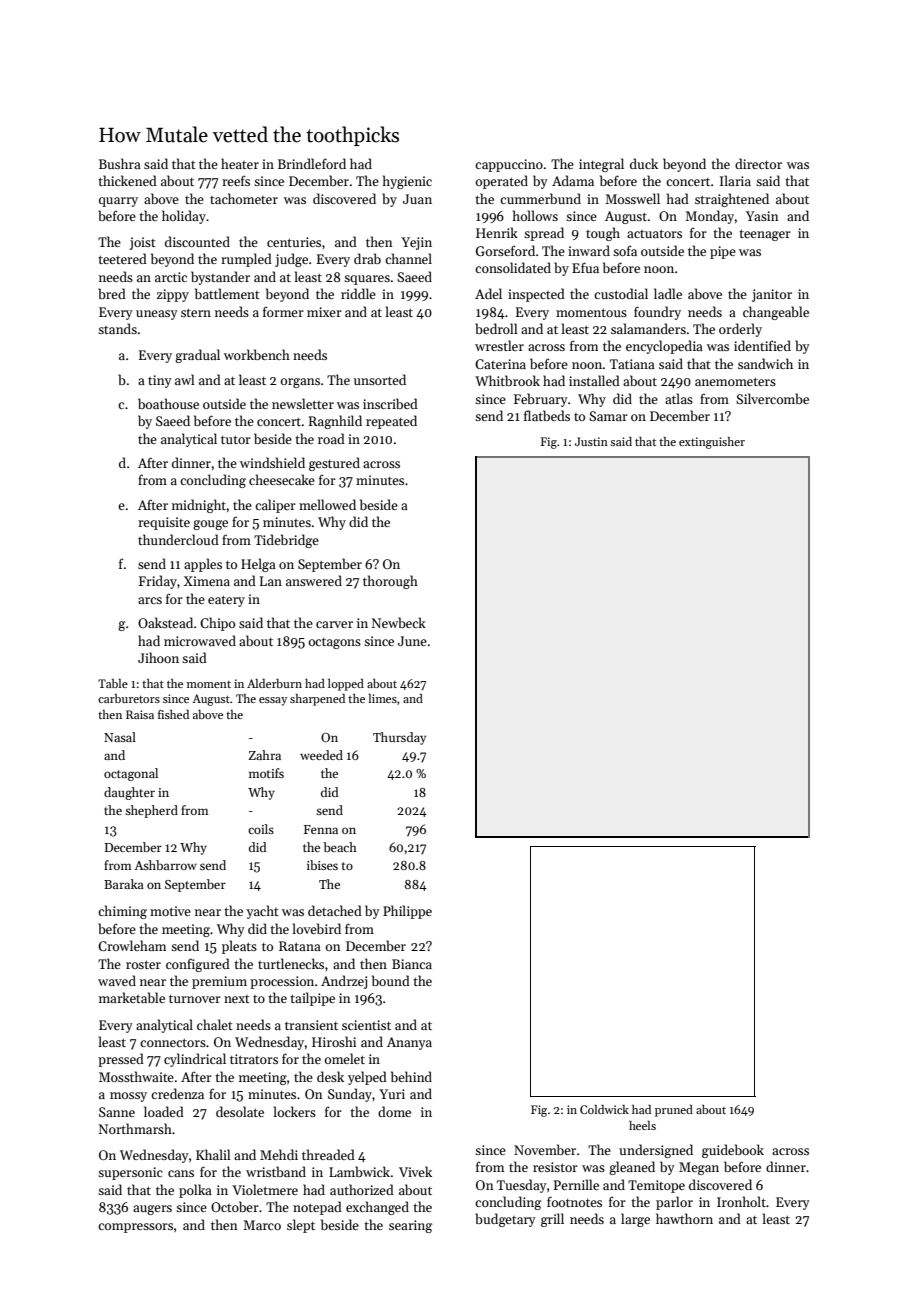 This image has width=908, height=1316. Describe the element at coordinates (380, 379) in the image. I see `unsorted` at that location.
